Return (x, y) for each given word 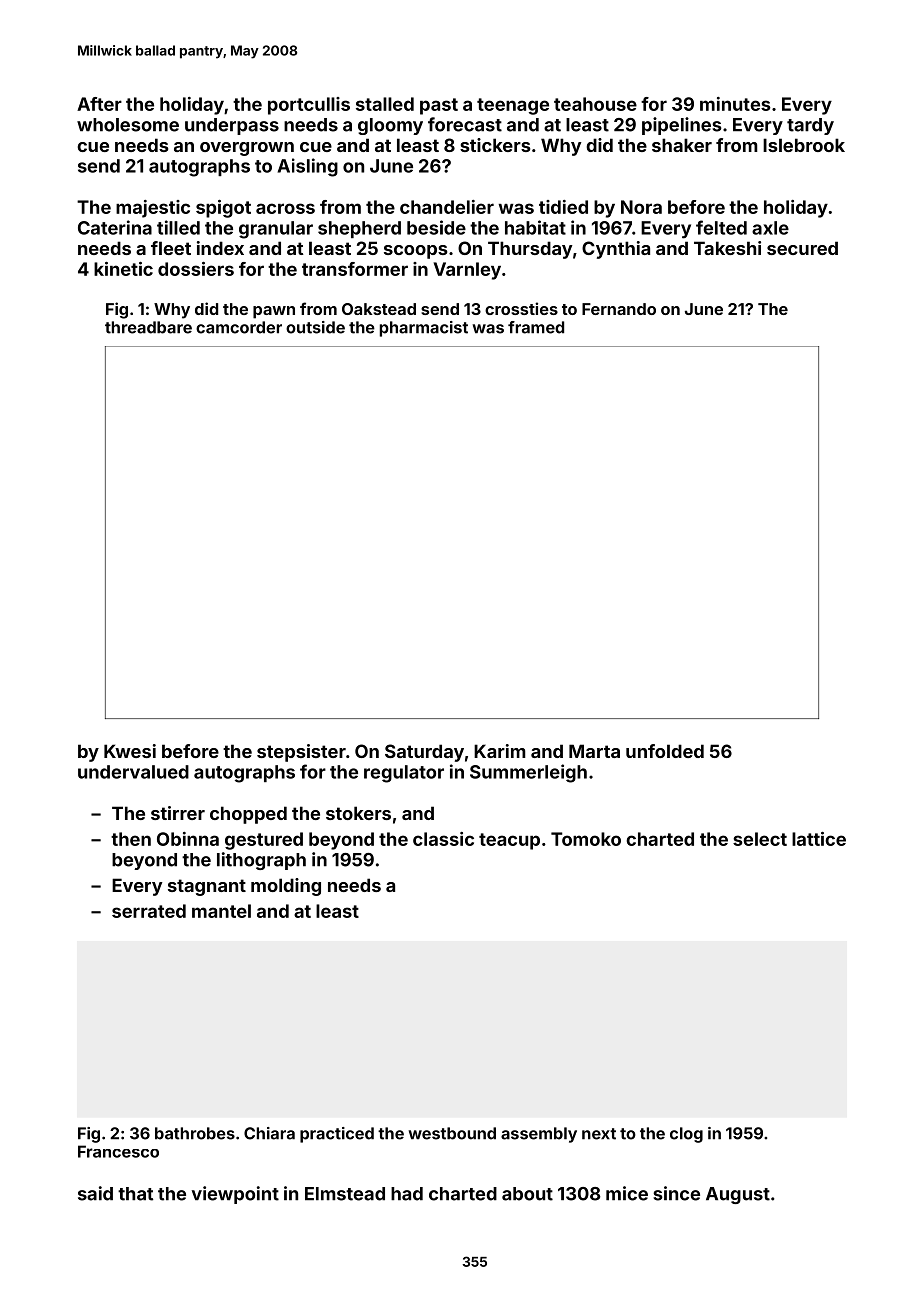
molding (286, 887)
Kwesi (130, 751)
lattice (819, 839)
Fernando (619, 309)
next (599, 1134)
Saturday (424, 753)
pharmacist (424, 329)
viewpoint (235, 1195)
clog (686, 1135)
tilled (178, 227)
